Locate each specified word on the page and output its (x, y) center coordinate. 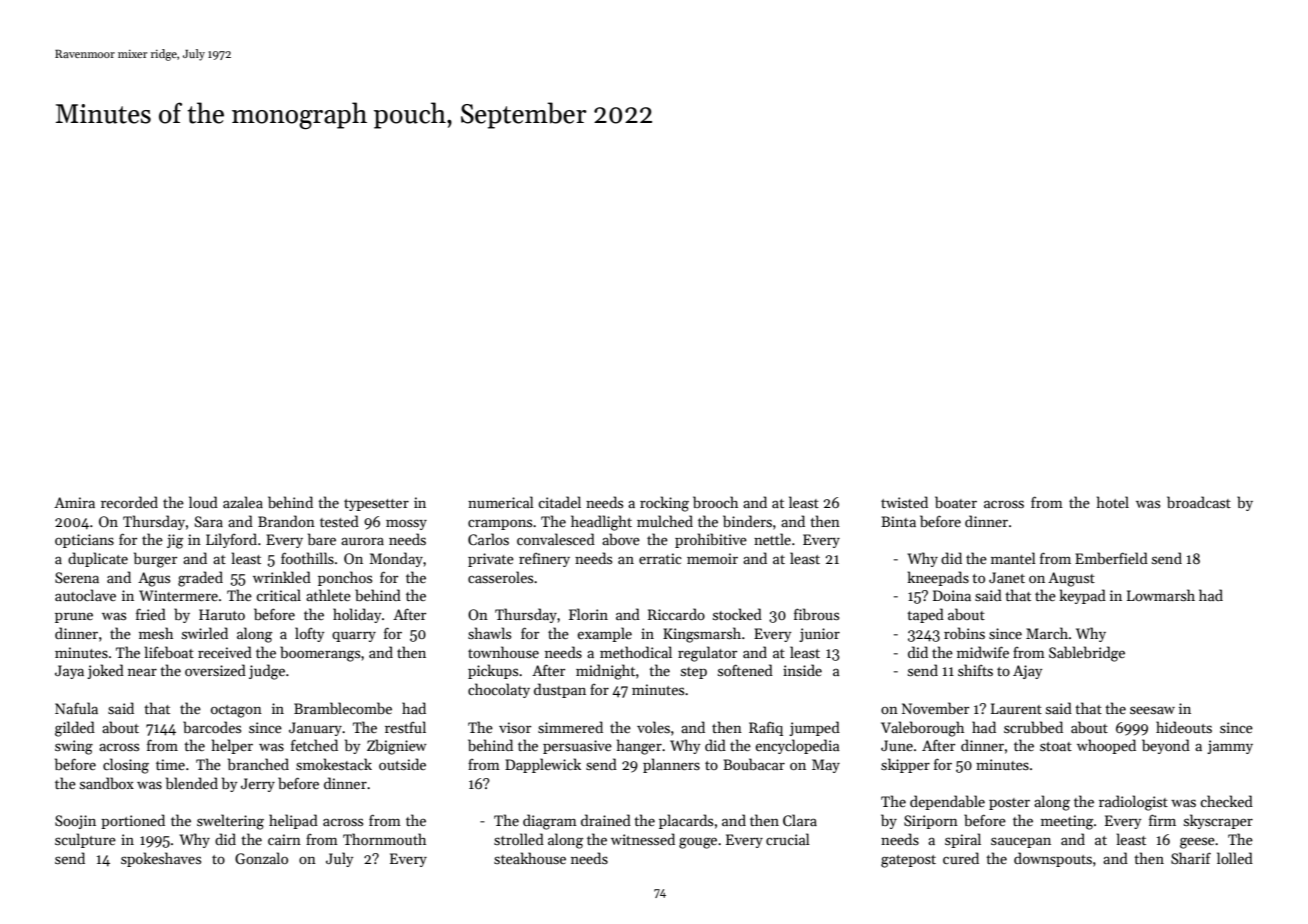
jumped (814, 728)
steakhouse (530, 858)
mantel (1013, 558)
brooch (715, 502)
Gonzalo (261, 858)
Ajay (1027, 672)
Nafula (76, 708)
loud (203, 502)
